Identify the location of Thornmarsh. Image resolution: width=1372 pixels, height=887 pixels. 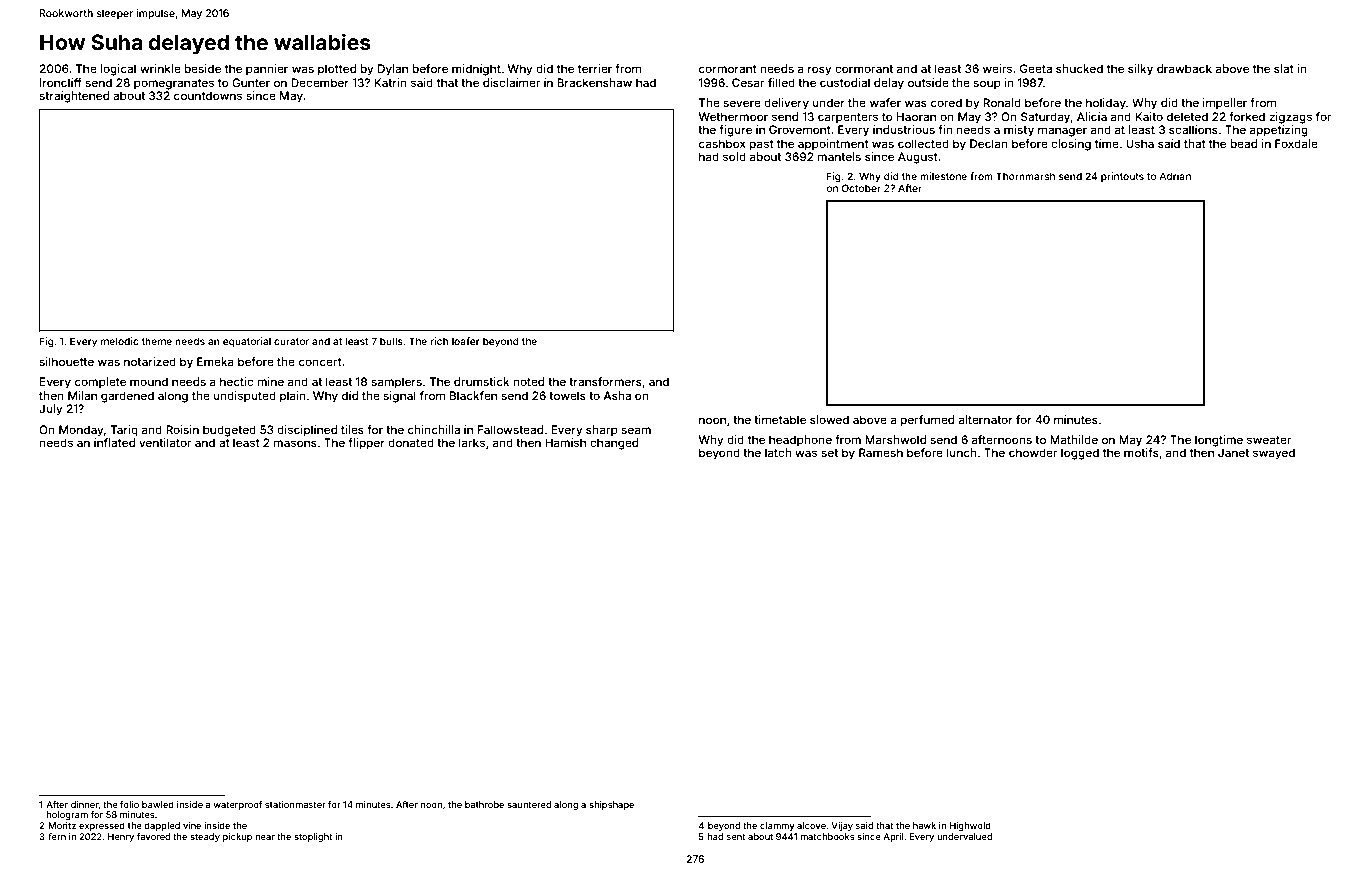
(1025, 176).
